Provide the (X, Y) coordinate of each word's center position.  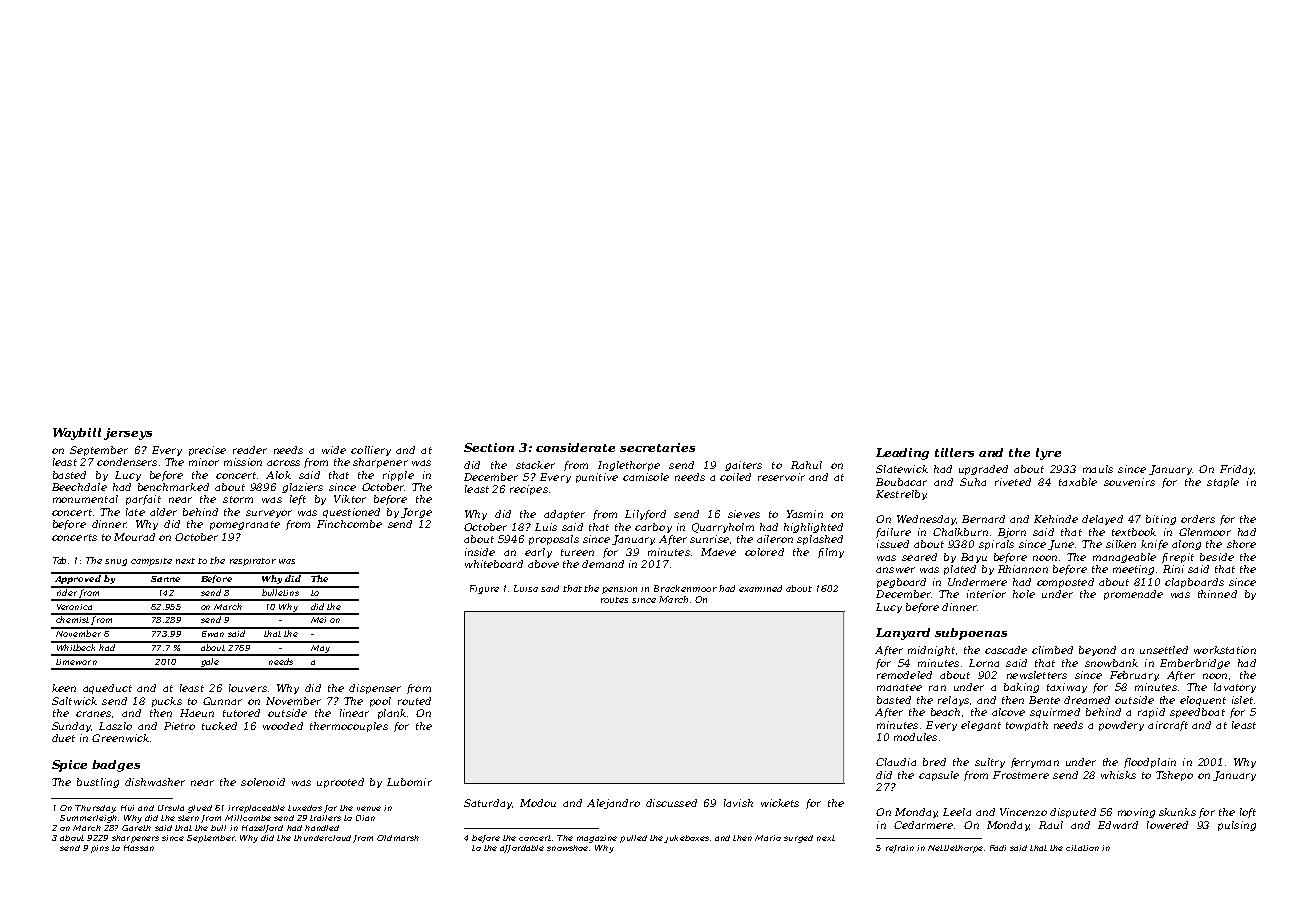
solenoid (263, 782)
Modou (538, 803)
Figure (484, 589)
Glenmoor (1205, 532)
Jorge (416, 513)
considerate (575, 447)
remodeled (904, 675)
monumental (85, 499)
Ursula (171, 808)
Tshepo (1174, 776)
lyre (1048, 454)
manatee (899, 687)
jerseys (128, 434)
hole (1024, 594)
